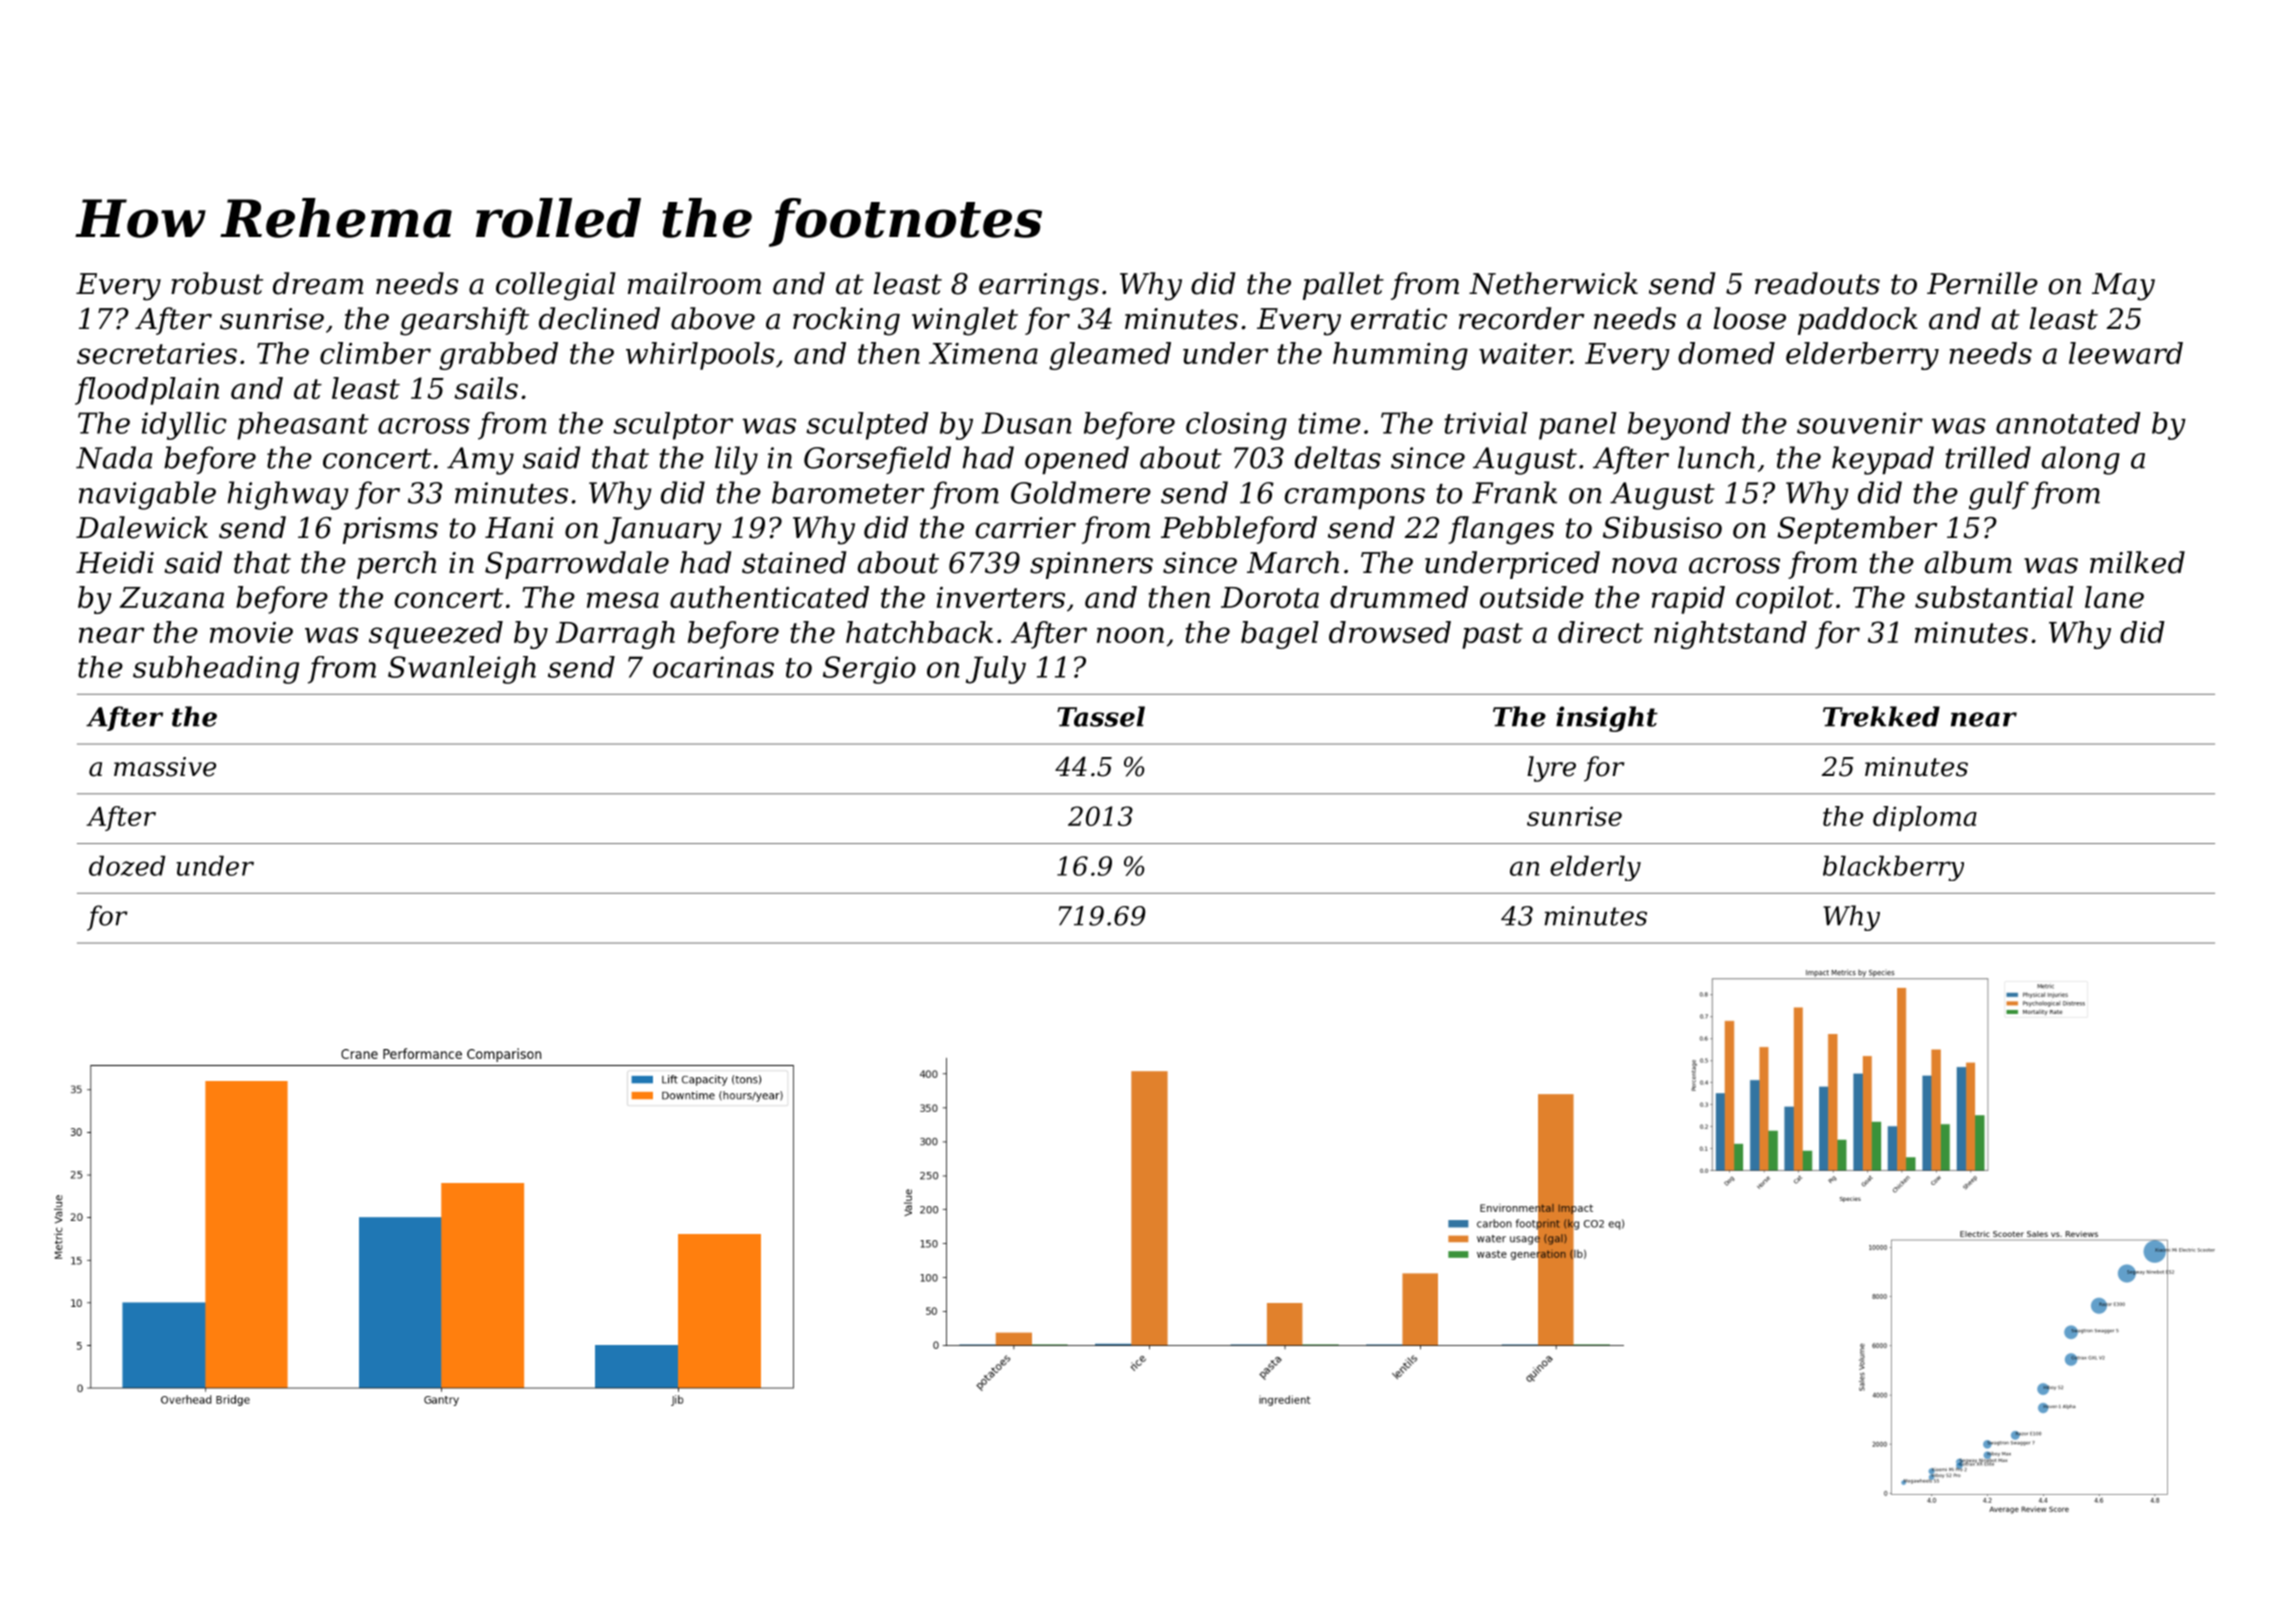  I want to click on carrier, so click(1025, 528).
